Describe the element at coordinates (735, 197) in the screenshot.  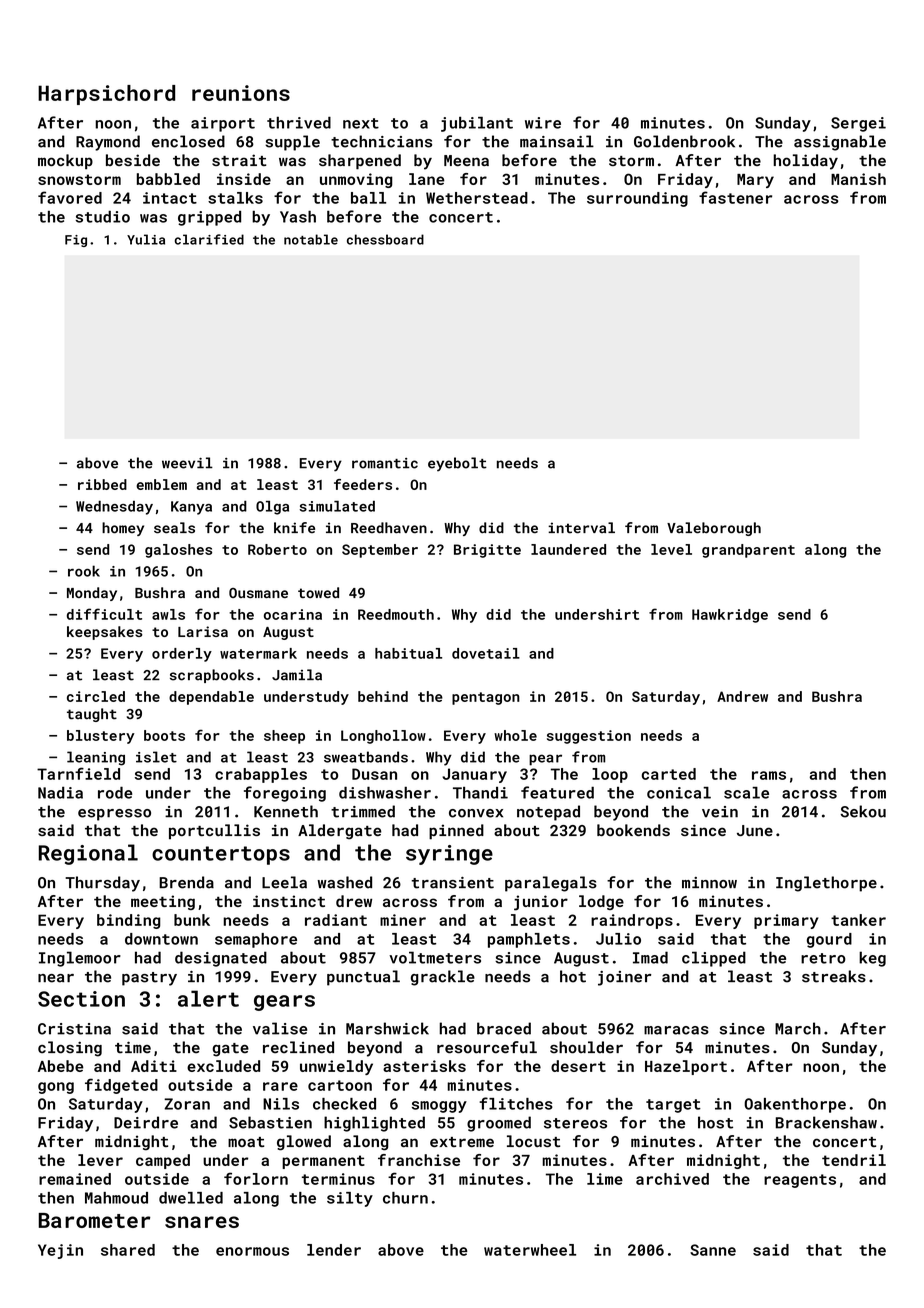
I see `fastener` at that location.
